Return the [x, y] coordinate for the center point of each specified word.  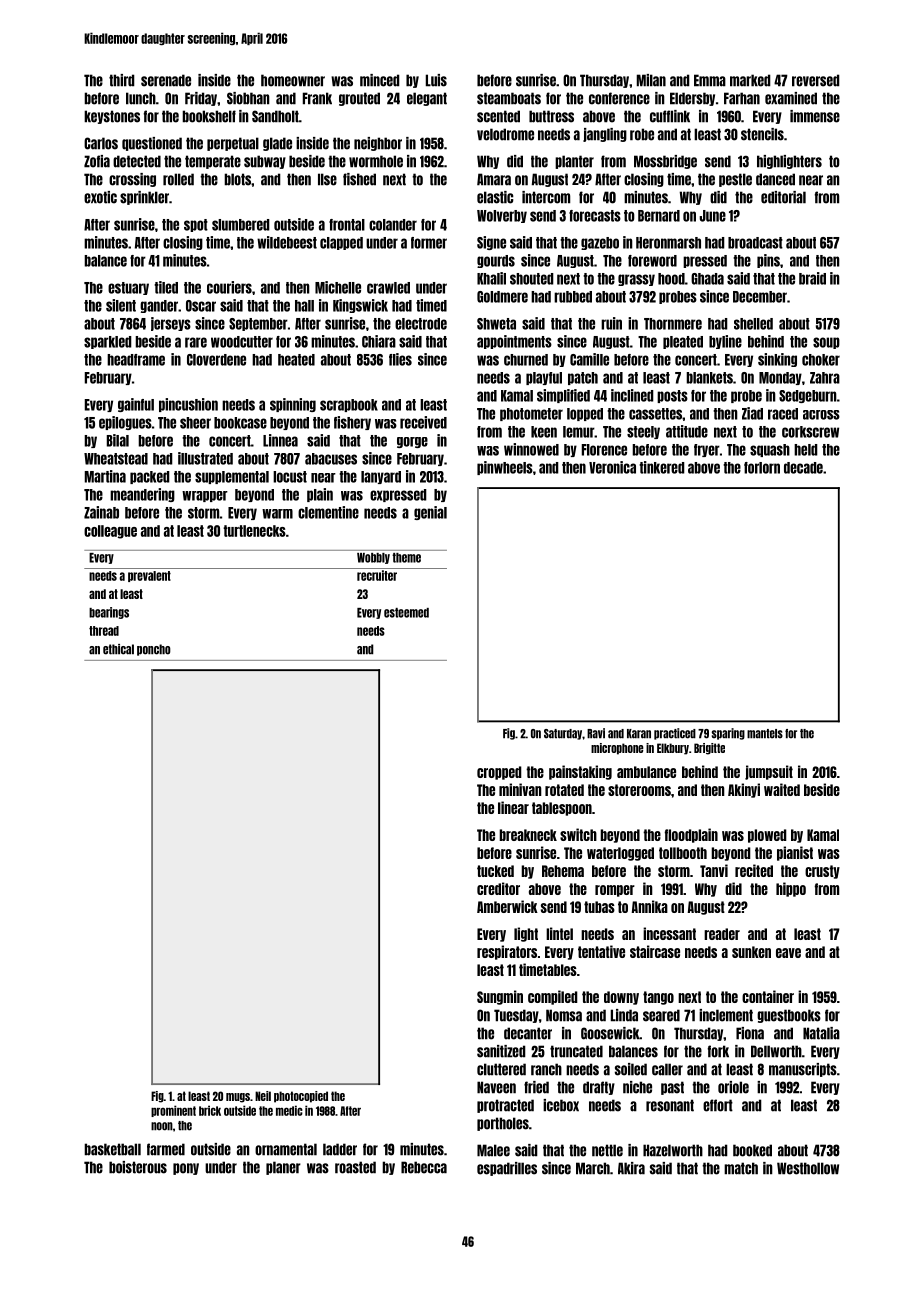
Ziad [752, 413]
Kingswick [360, 306]
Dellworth [776, 1051]
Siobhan [248, 98]
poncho [154, 650]
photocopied [301, 1097]
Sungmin [500, 997]
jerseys [171, 324]
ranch [546, 1069]
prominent [173, 1111]
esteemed [406, 613]
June [712, 216]
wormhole [376, 161]
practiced [675, 734]
